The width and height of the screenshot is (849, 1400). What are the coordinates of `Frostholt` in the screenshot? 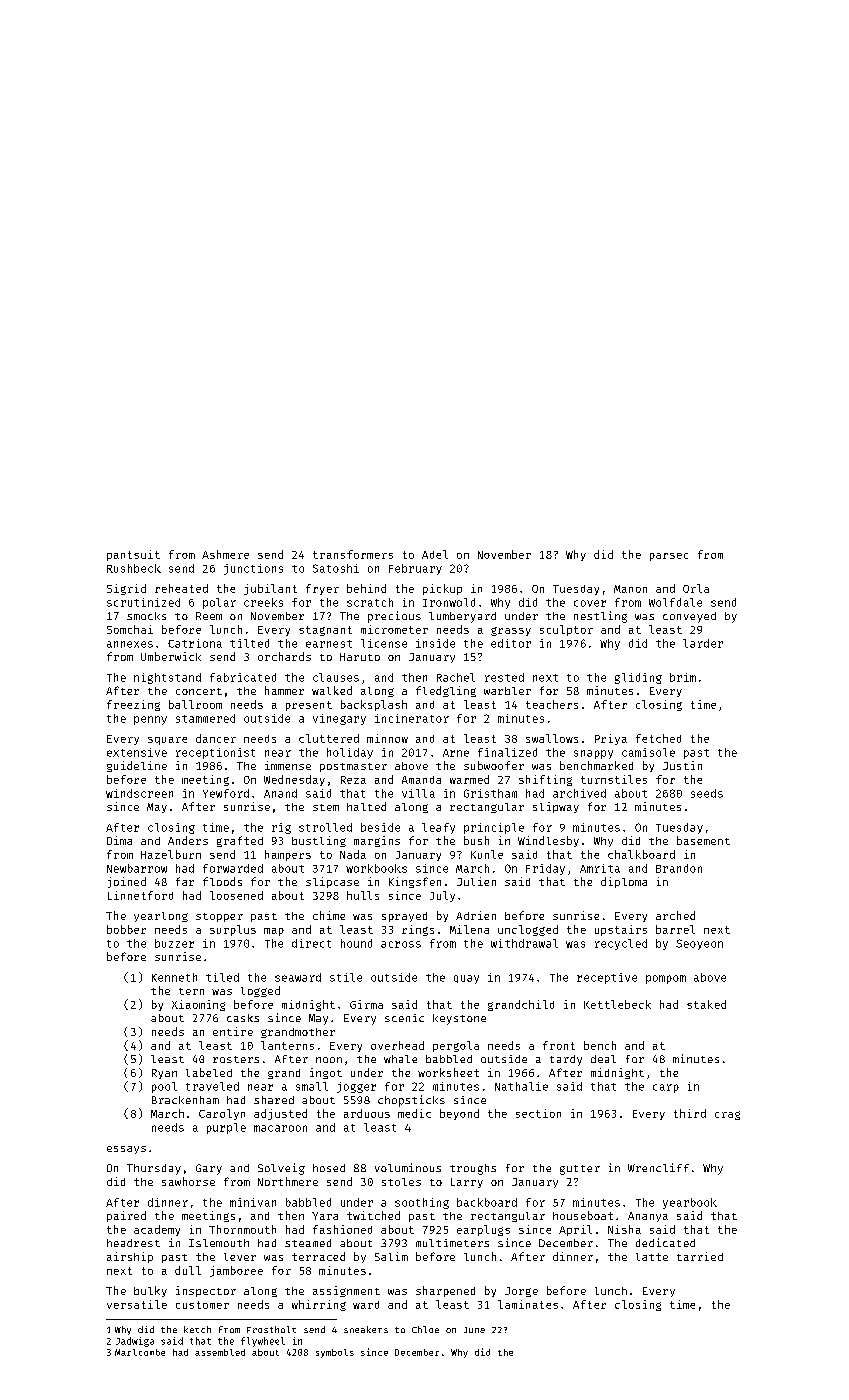 It's located at (271, 1329).
